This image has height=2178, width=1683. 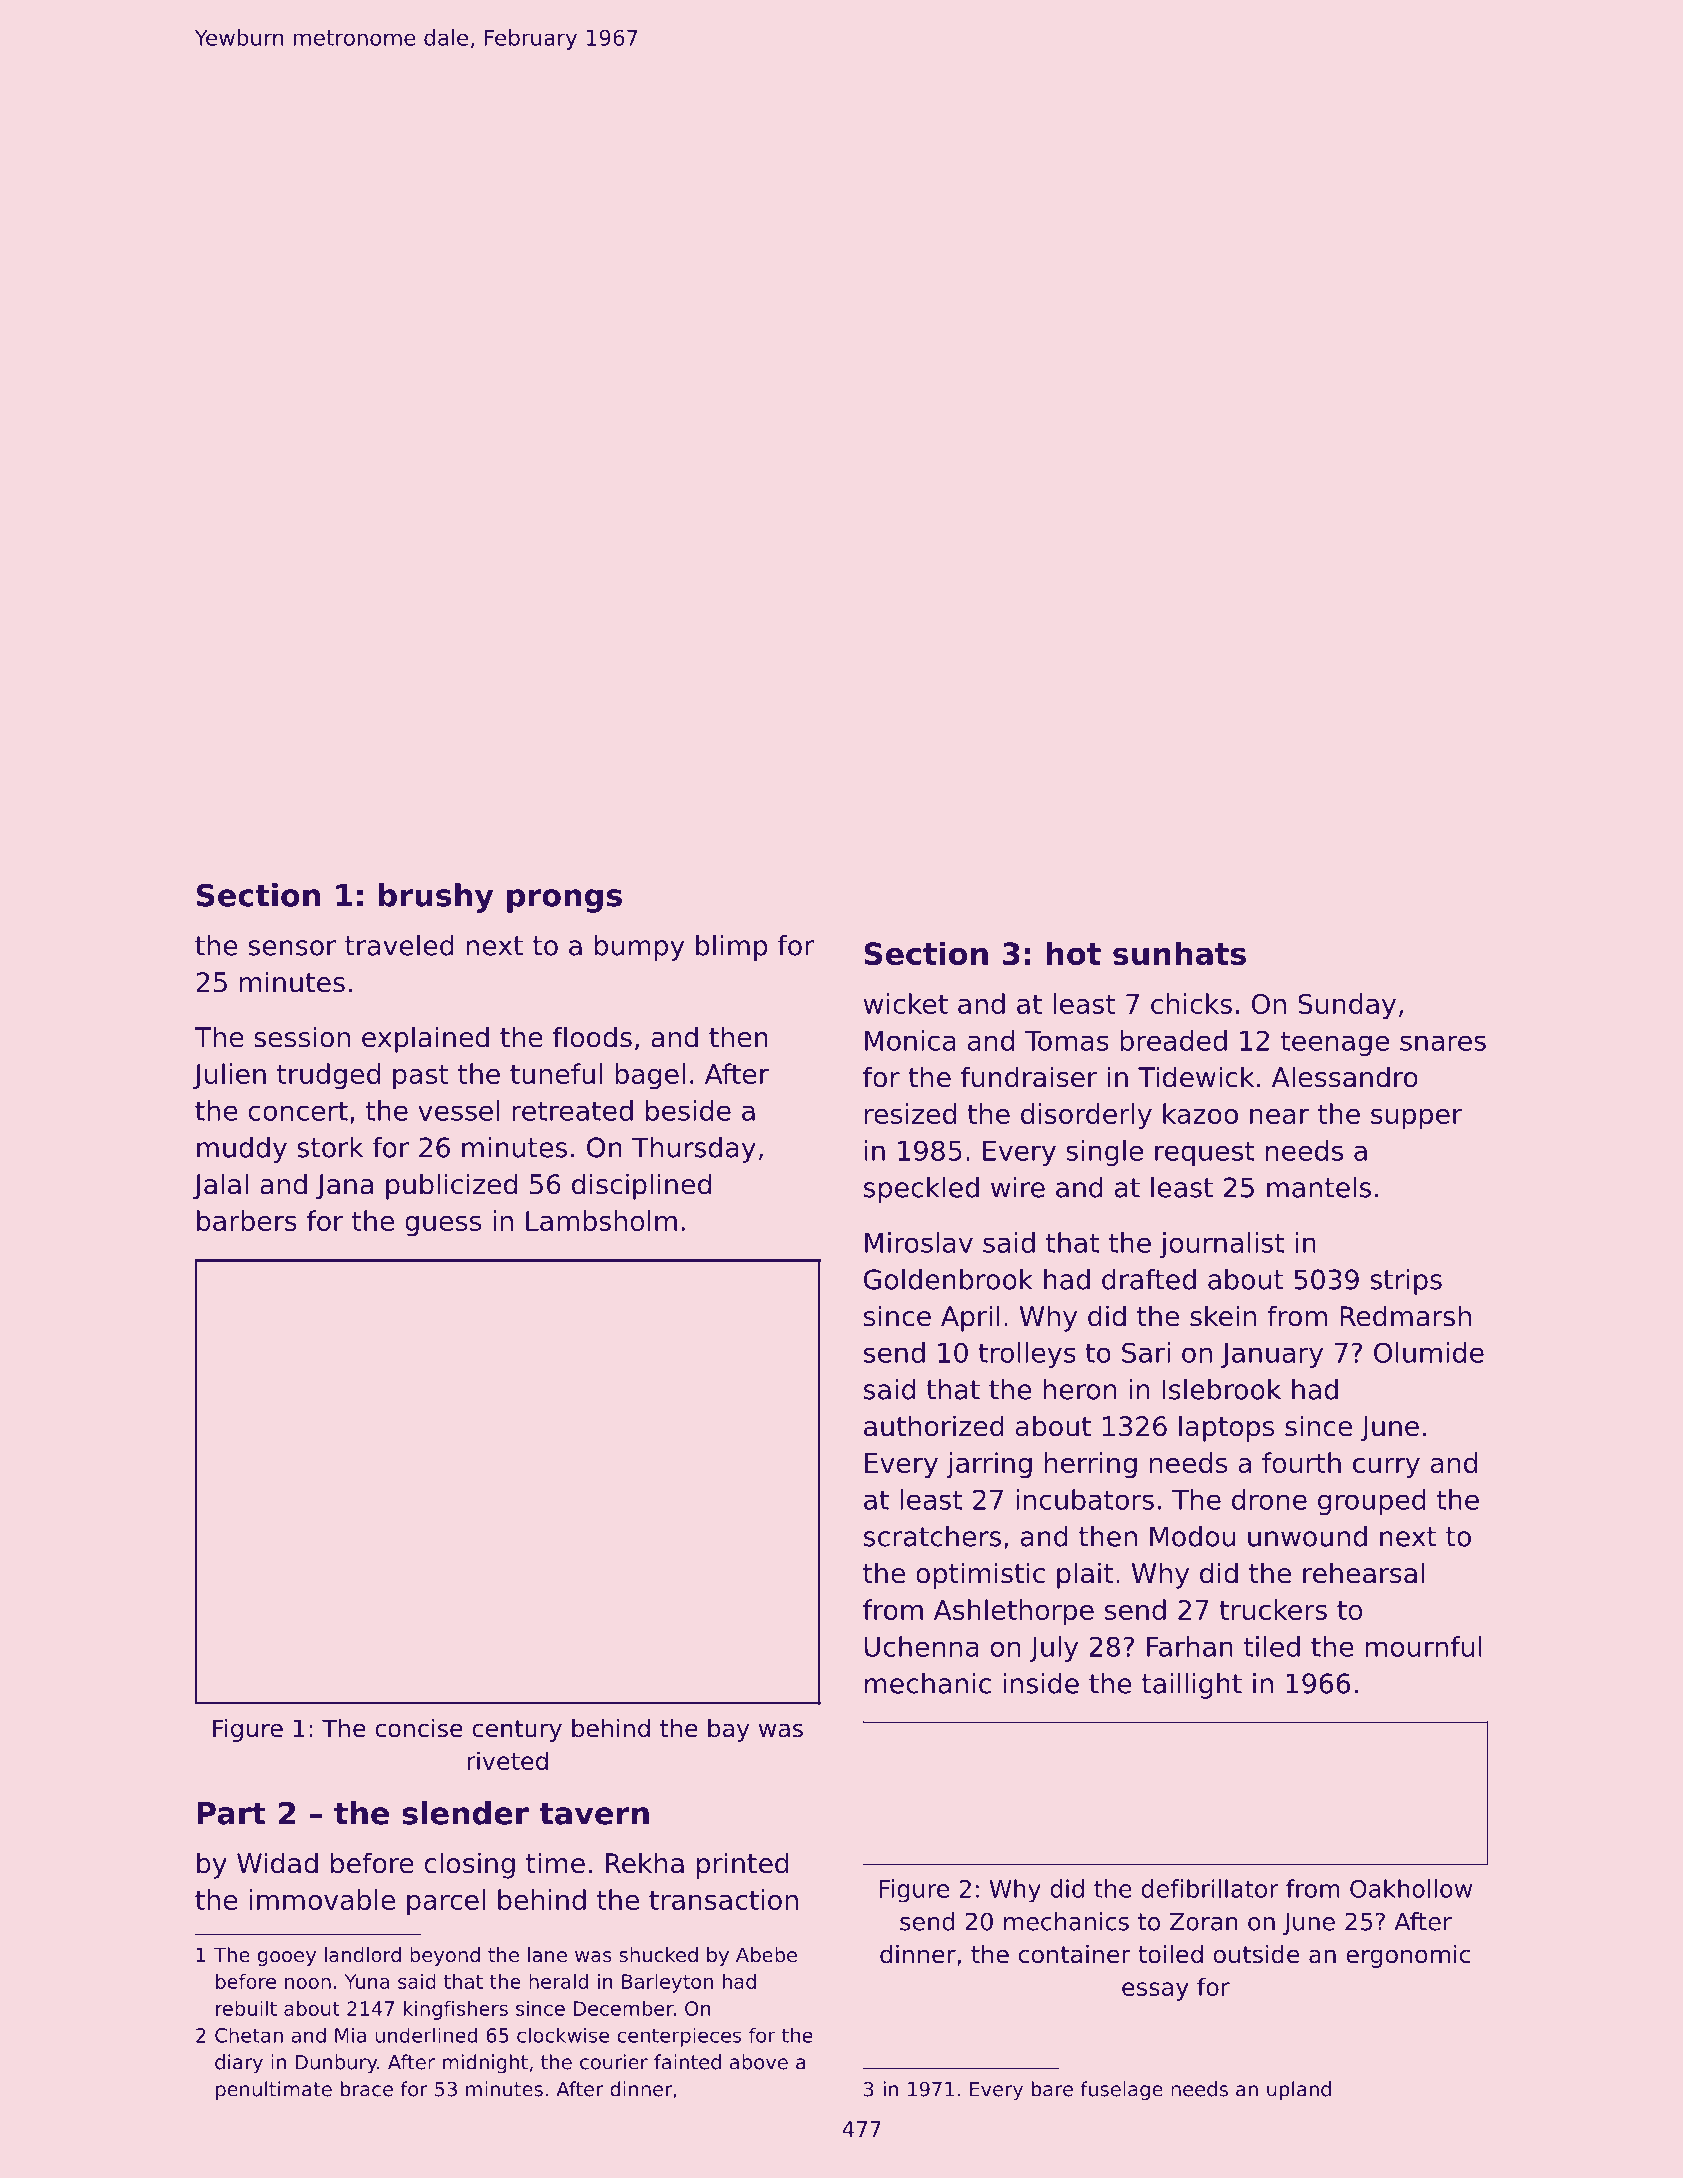 What do you see at coordinates (1411, 1888) in the image?
I see `Oakhollow` at bounding box center [1411, 1888].
